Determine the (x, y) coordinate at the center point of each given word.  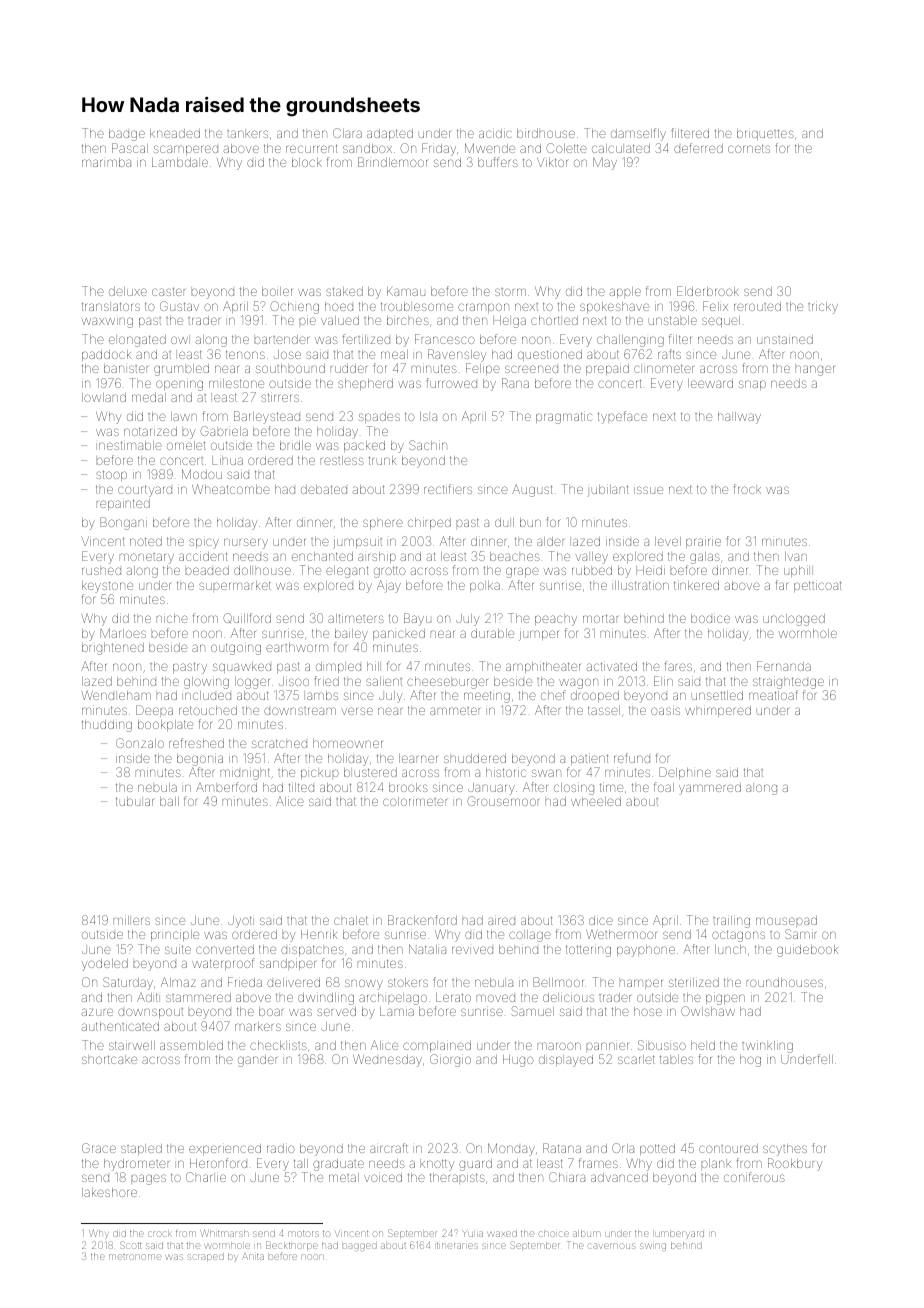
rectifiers (448, 489)
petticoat (818, 586)
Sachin (428, 445)
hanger (815, 370)
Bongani (123, 523)
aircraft (389, 1148)
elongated (137, 341)
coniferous (754, 1177)
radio (281, 1148)
